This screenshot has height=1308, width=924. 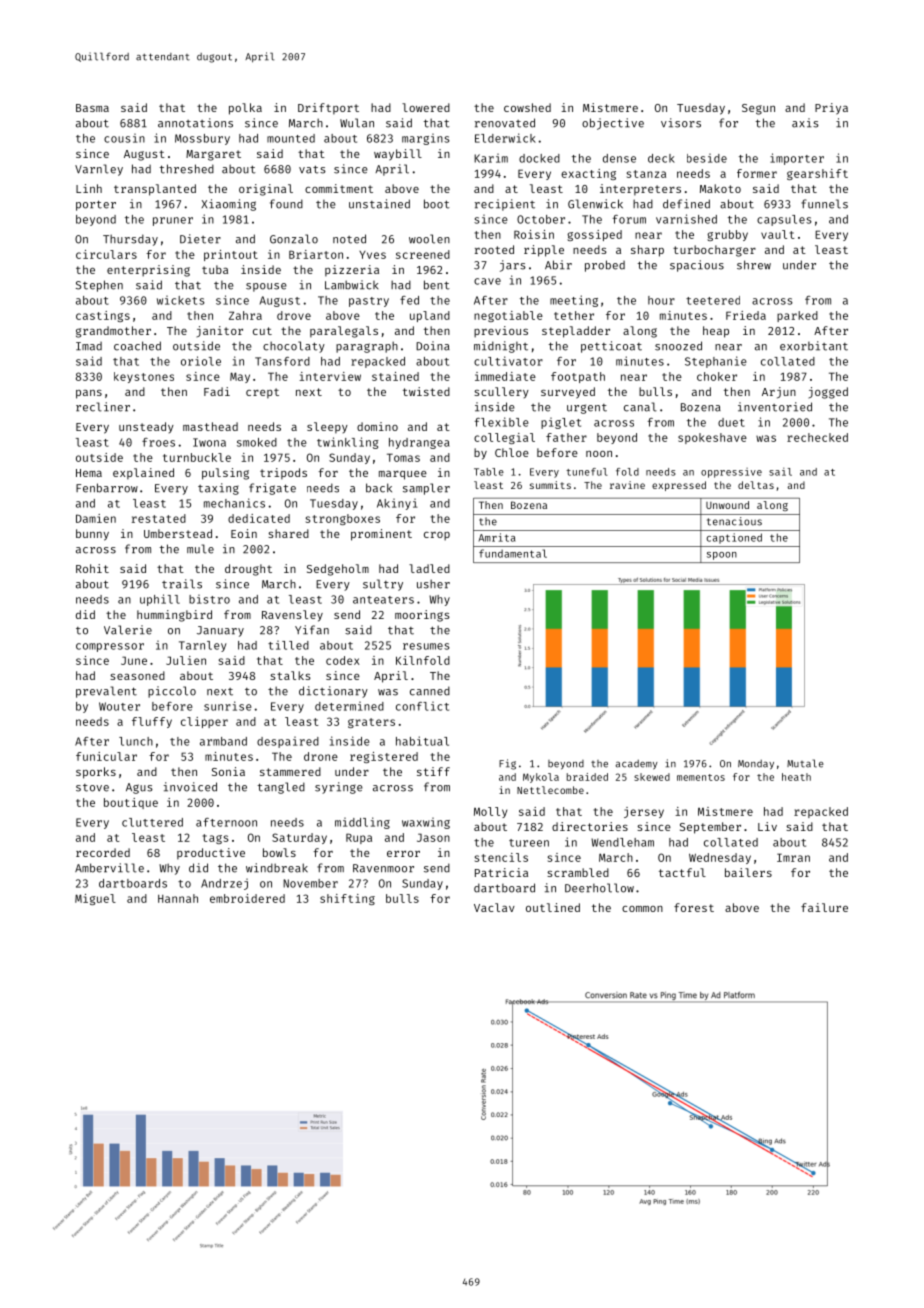 I want to click on Basma, so click(x=92, y=108).
